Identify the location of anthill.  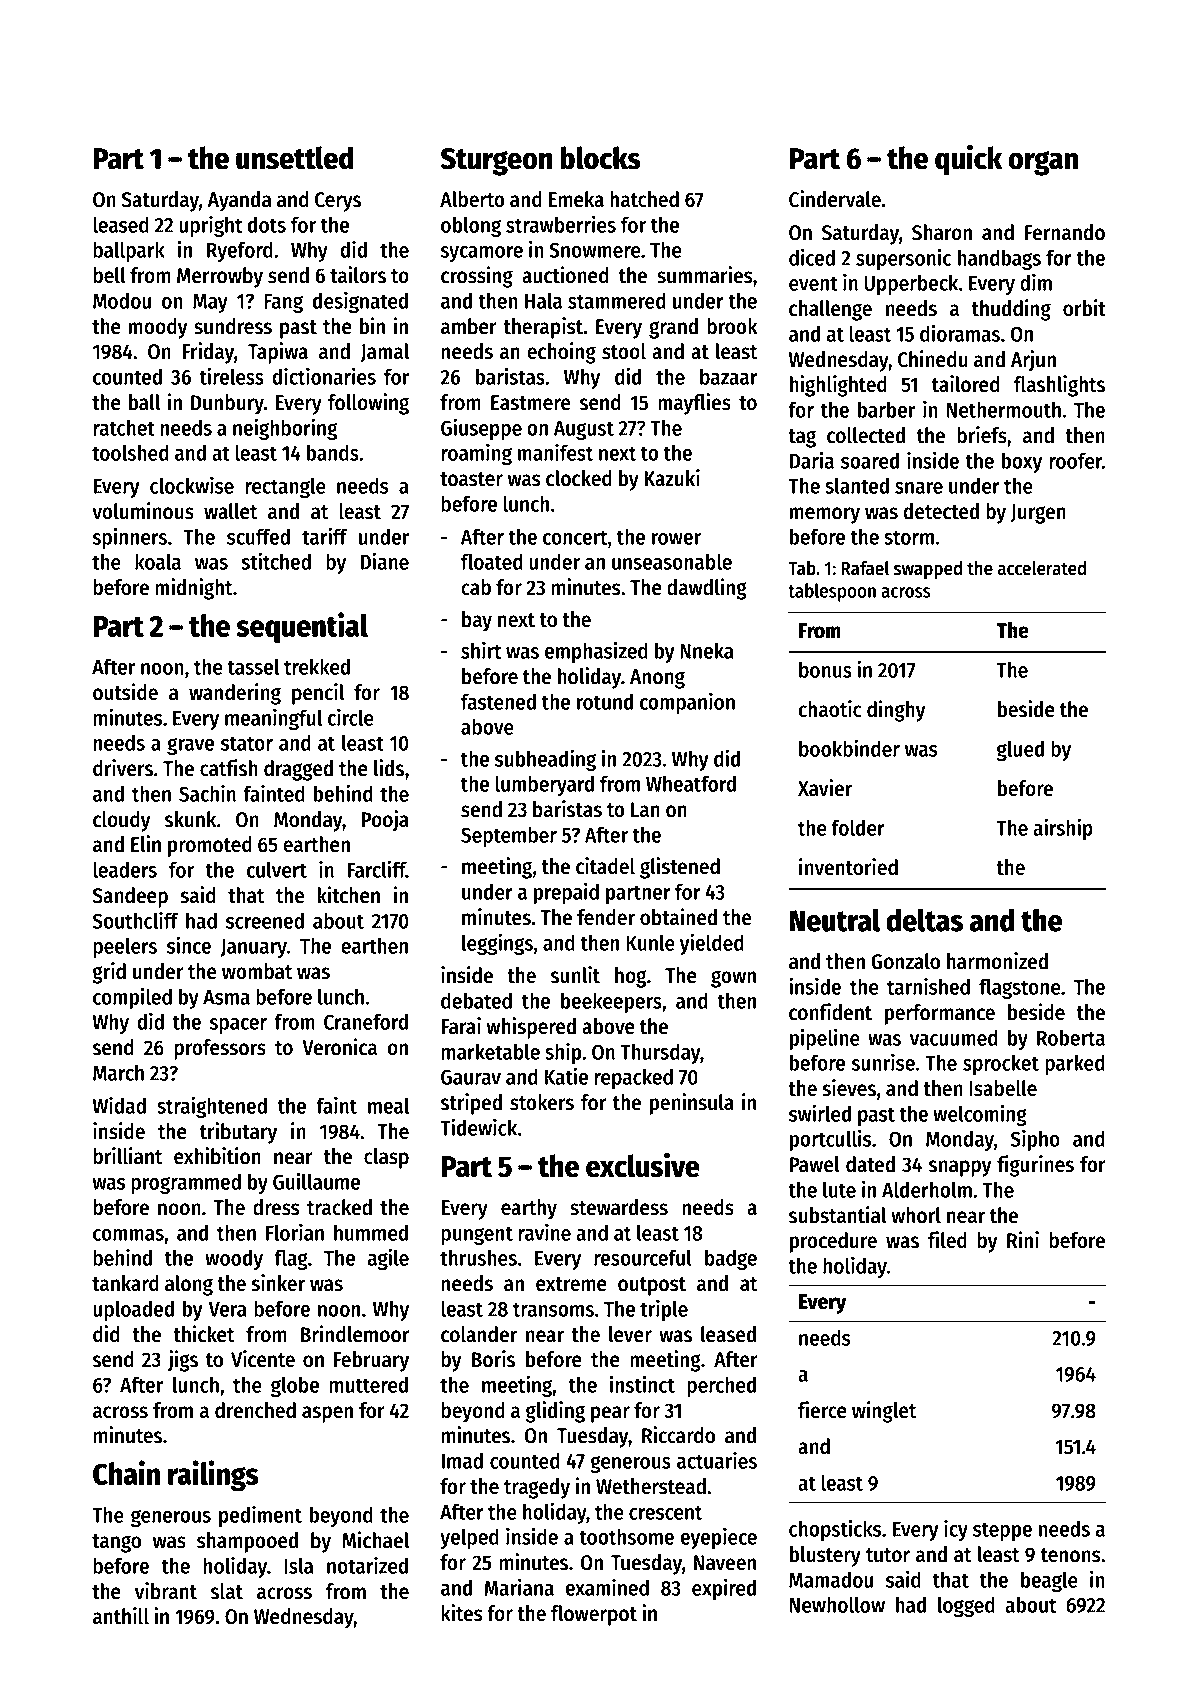
(121, 1616).
